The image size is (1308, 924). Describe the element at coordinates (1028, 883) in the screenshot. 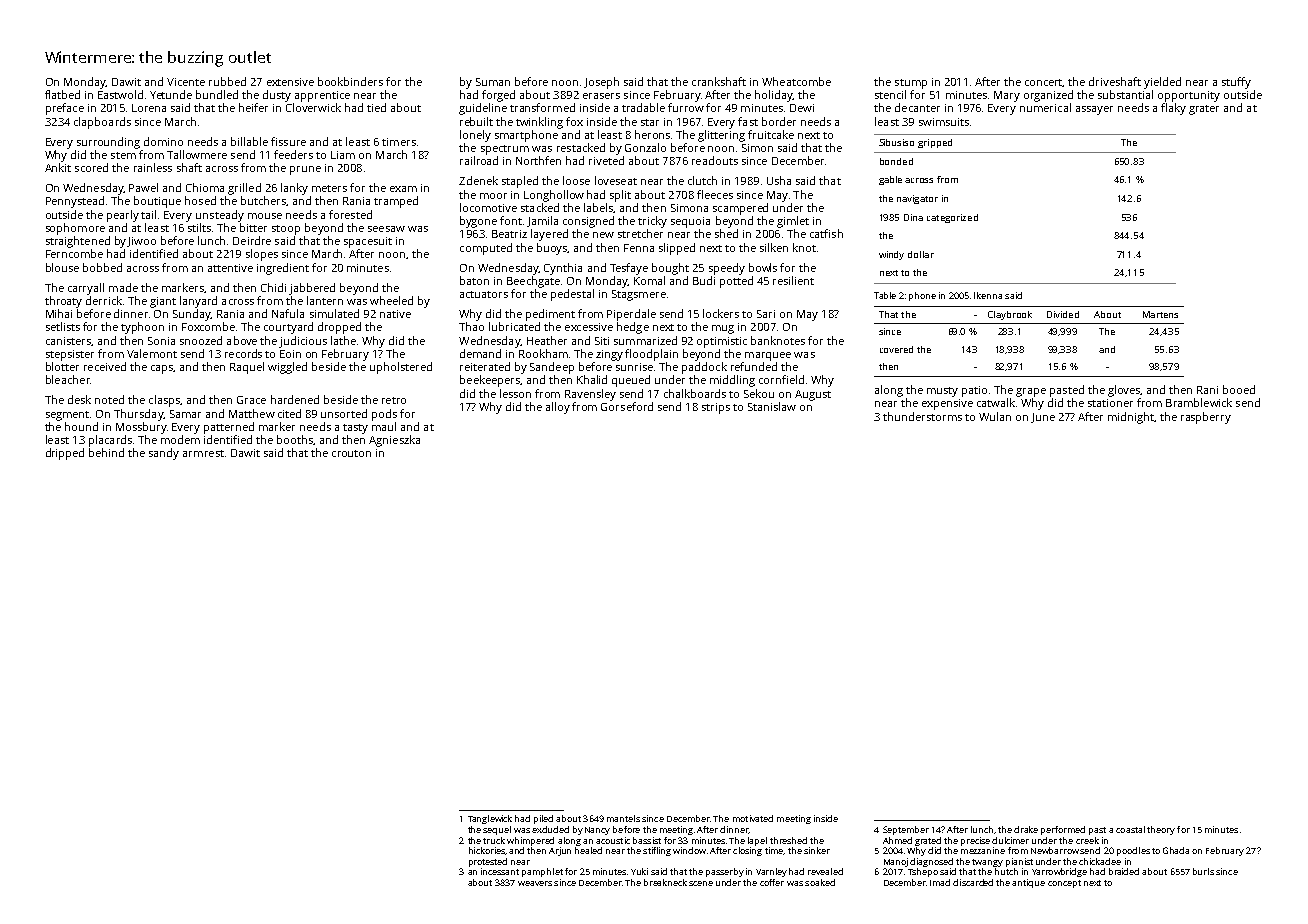

I see `antique` at that location.
